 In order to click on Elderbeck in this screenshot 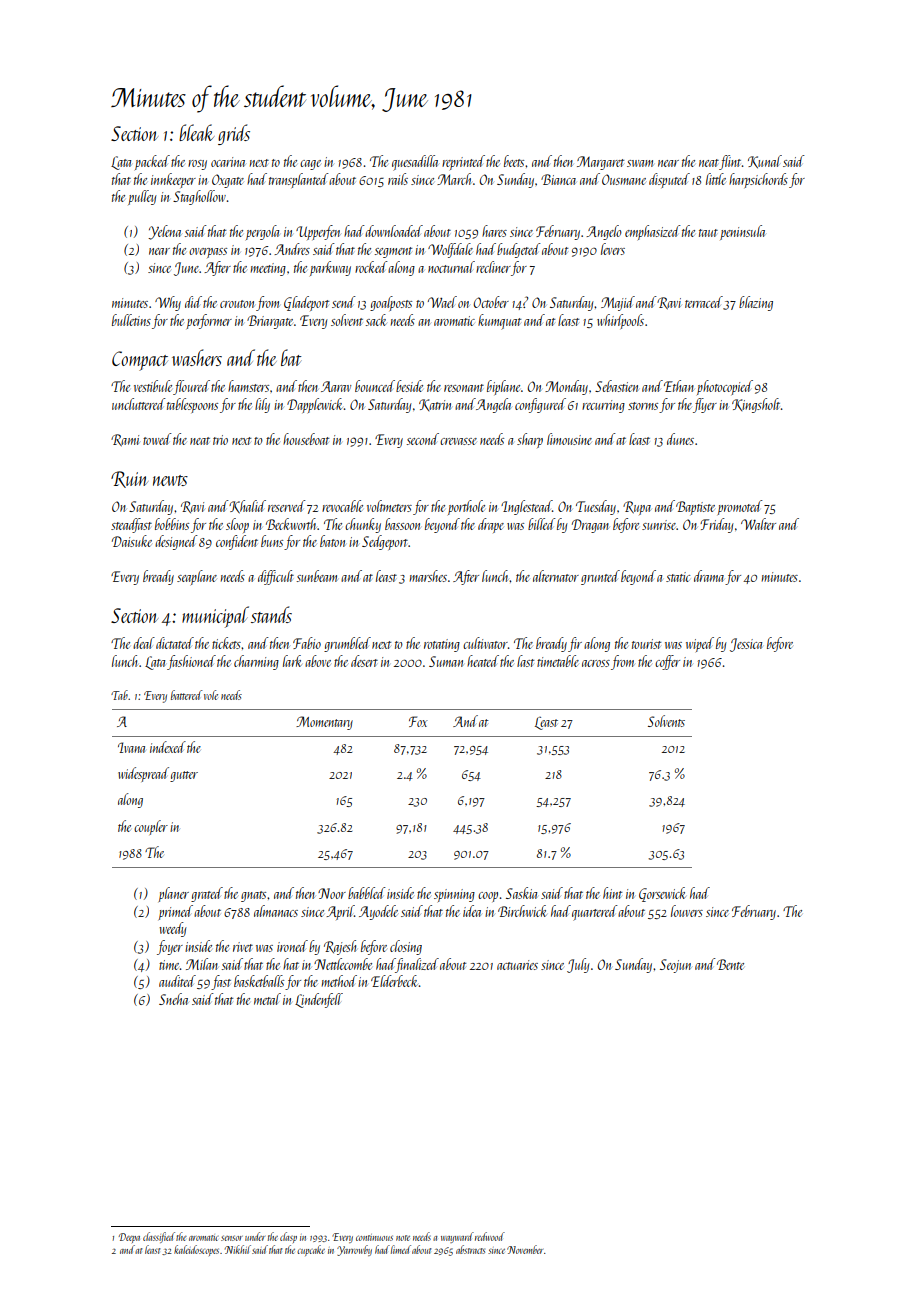, I will do `click(394, 981)`.
